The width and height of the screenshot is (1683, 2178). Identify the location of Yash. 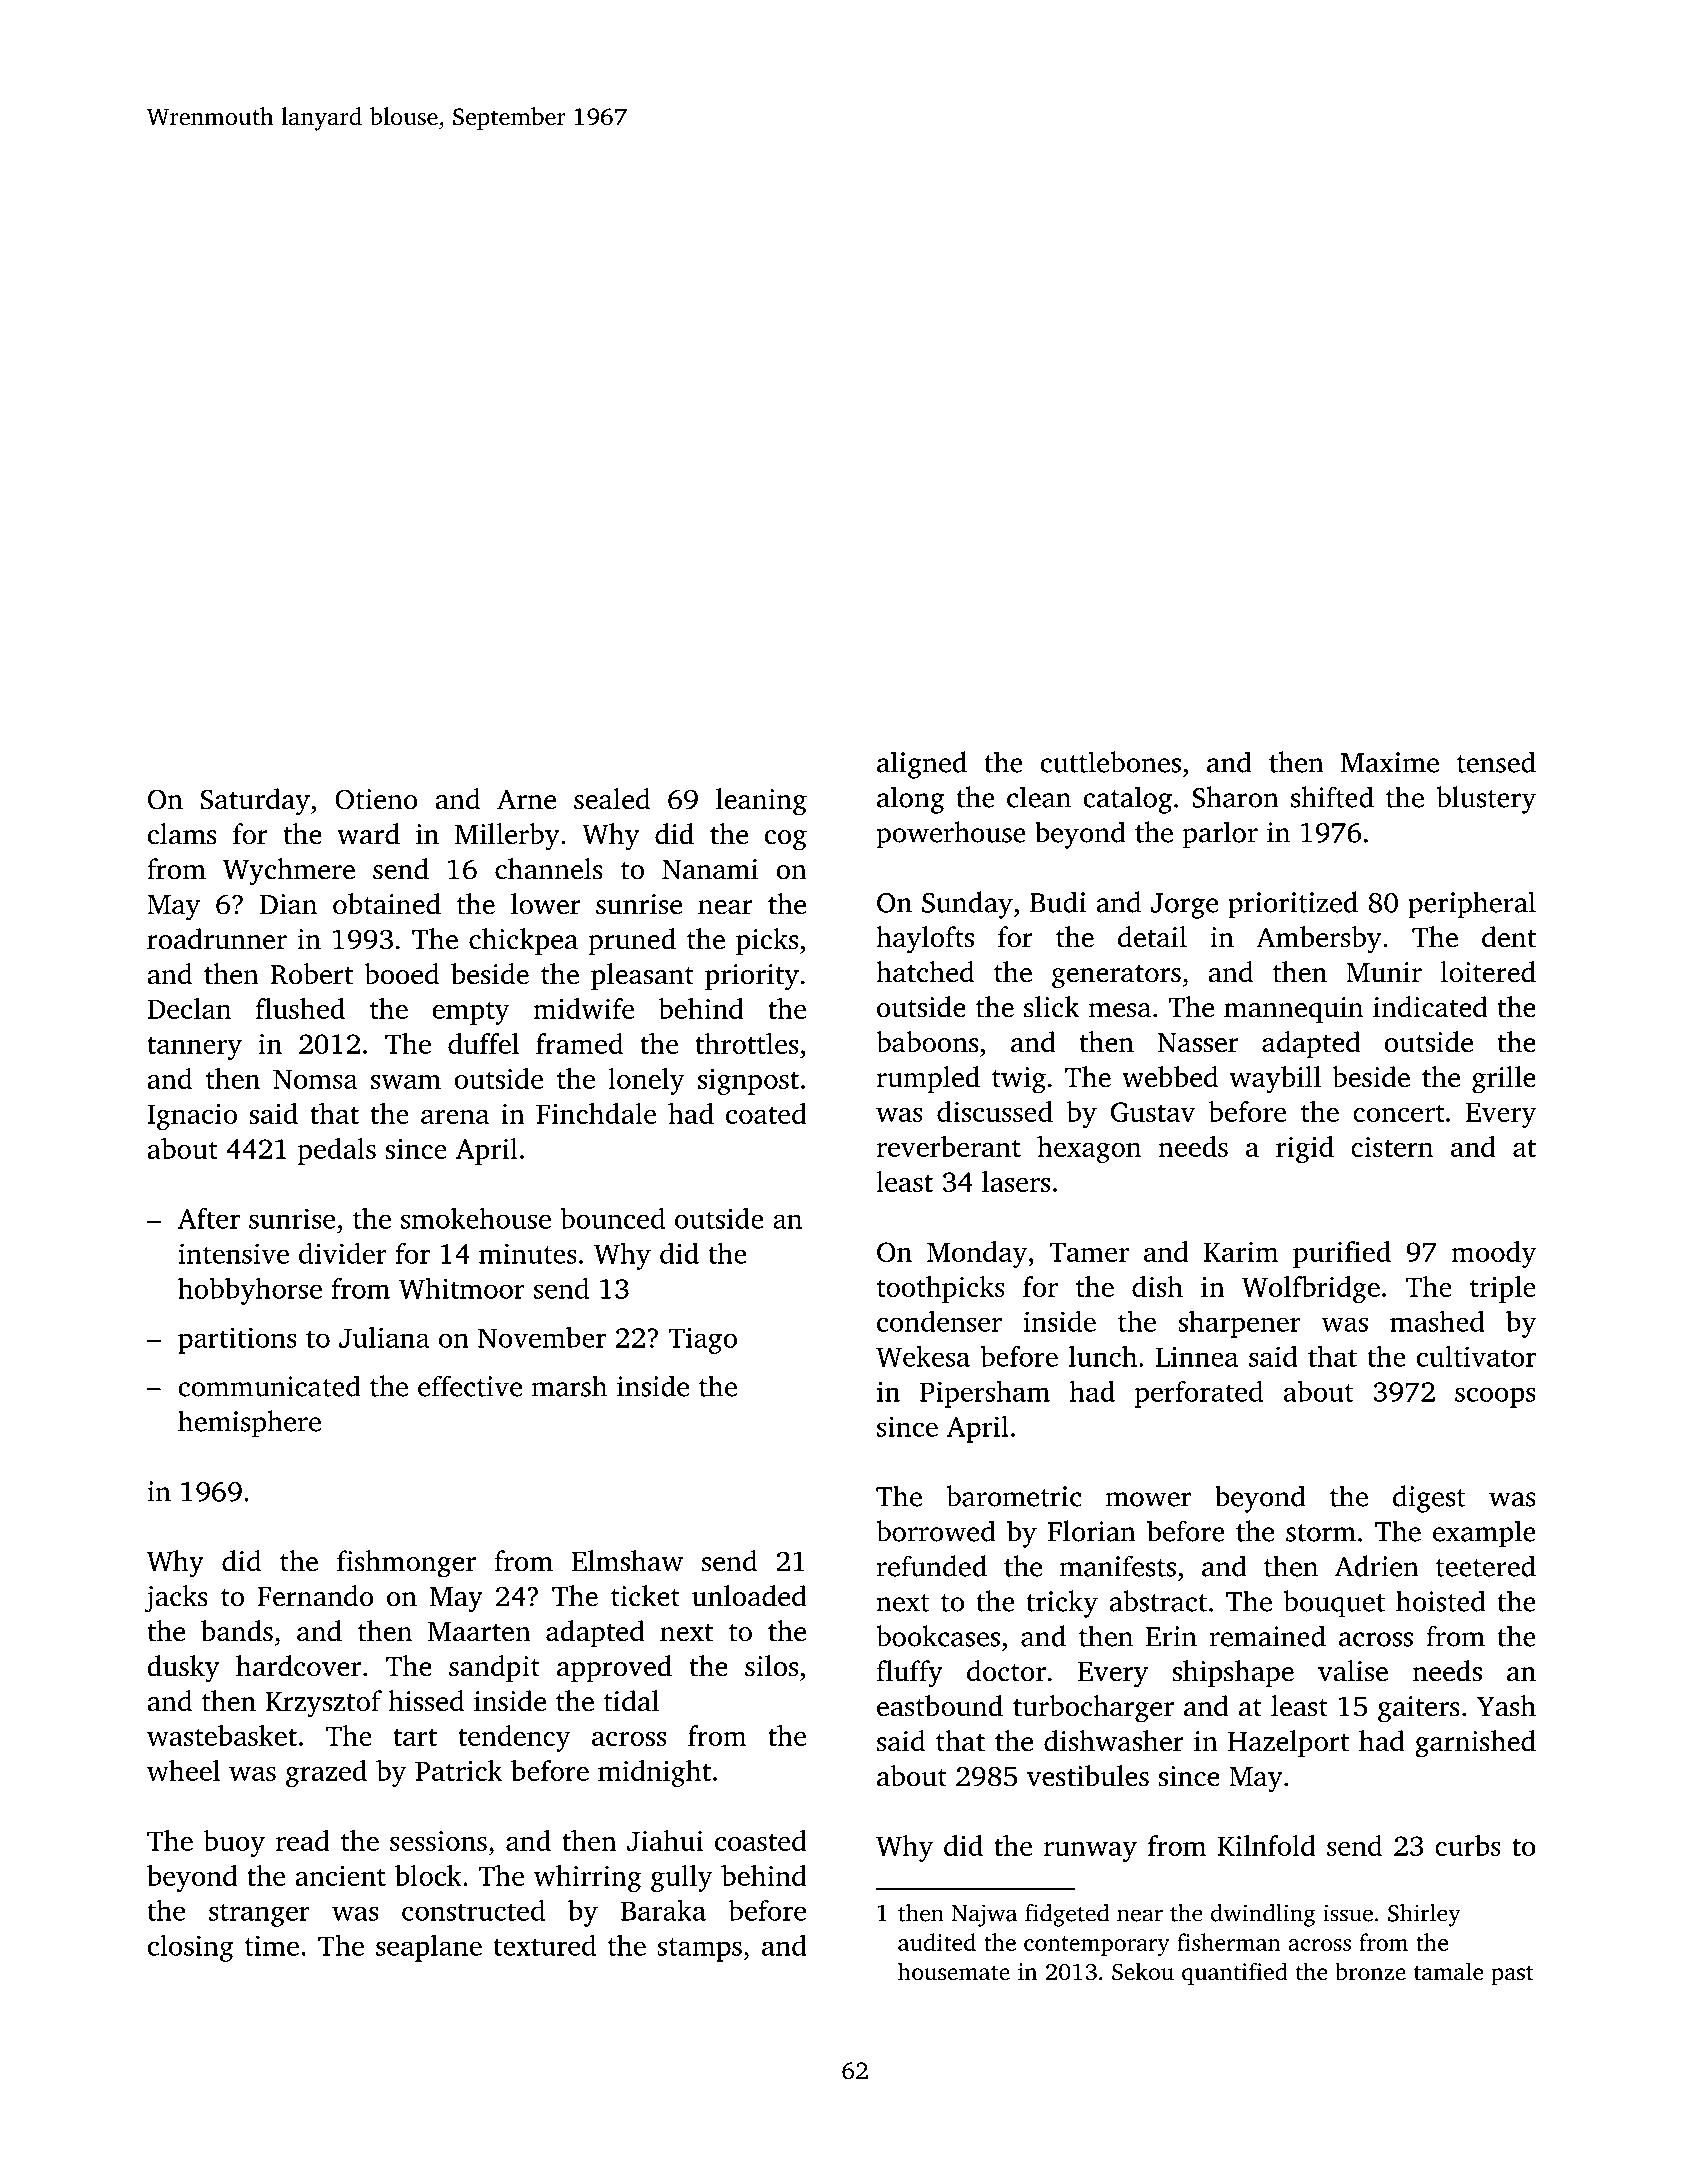
(1506, 1706).
